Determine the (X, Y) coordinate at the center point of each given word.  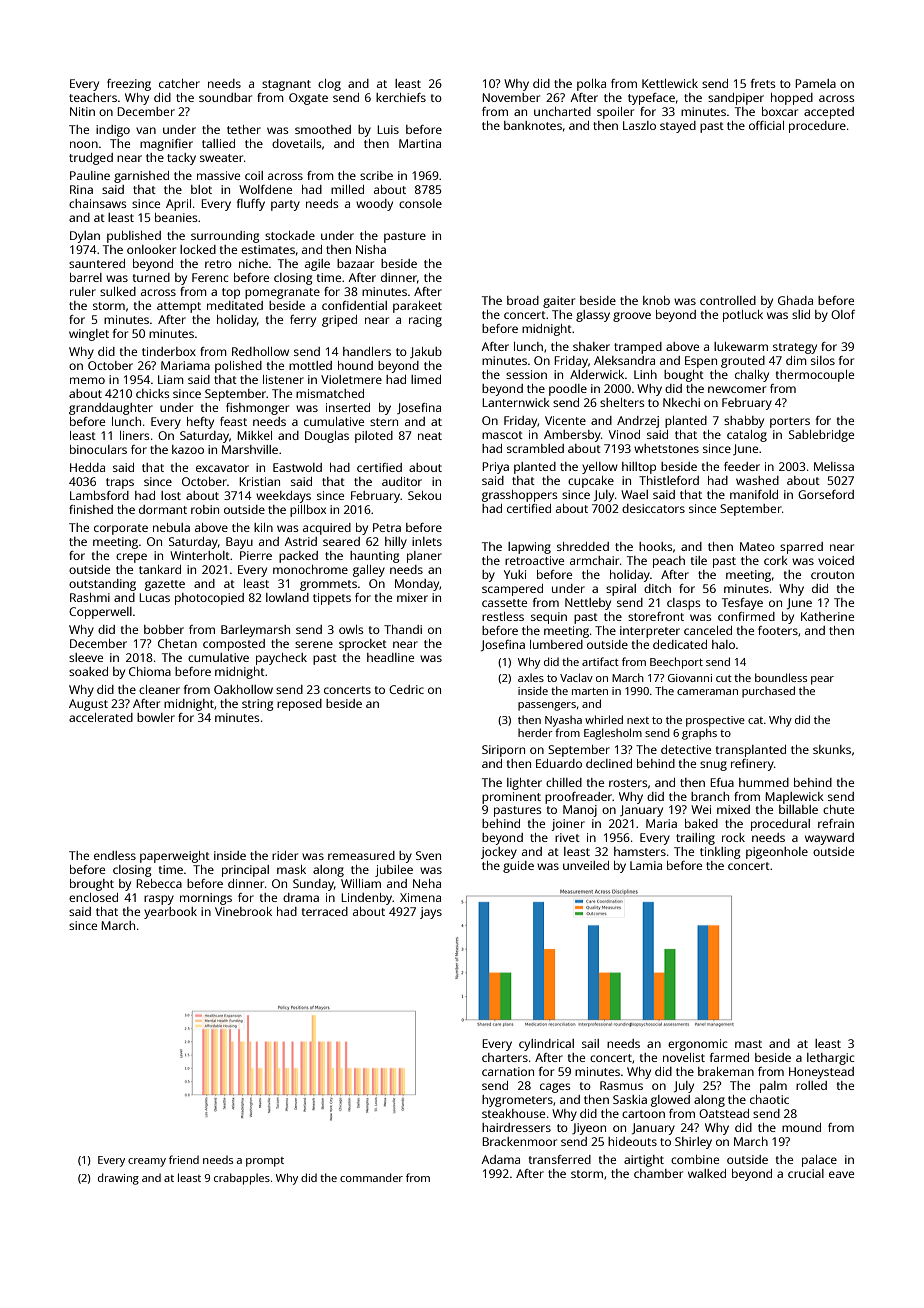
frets (763, 83)
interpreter (650, 632)
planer (424, 557)
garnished (141, 177)
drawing (118, 1179)
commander (371, 1177)
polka (591, 85)
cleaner (159, 689)
